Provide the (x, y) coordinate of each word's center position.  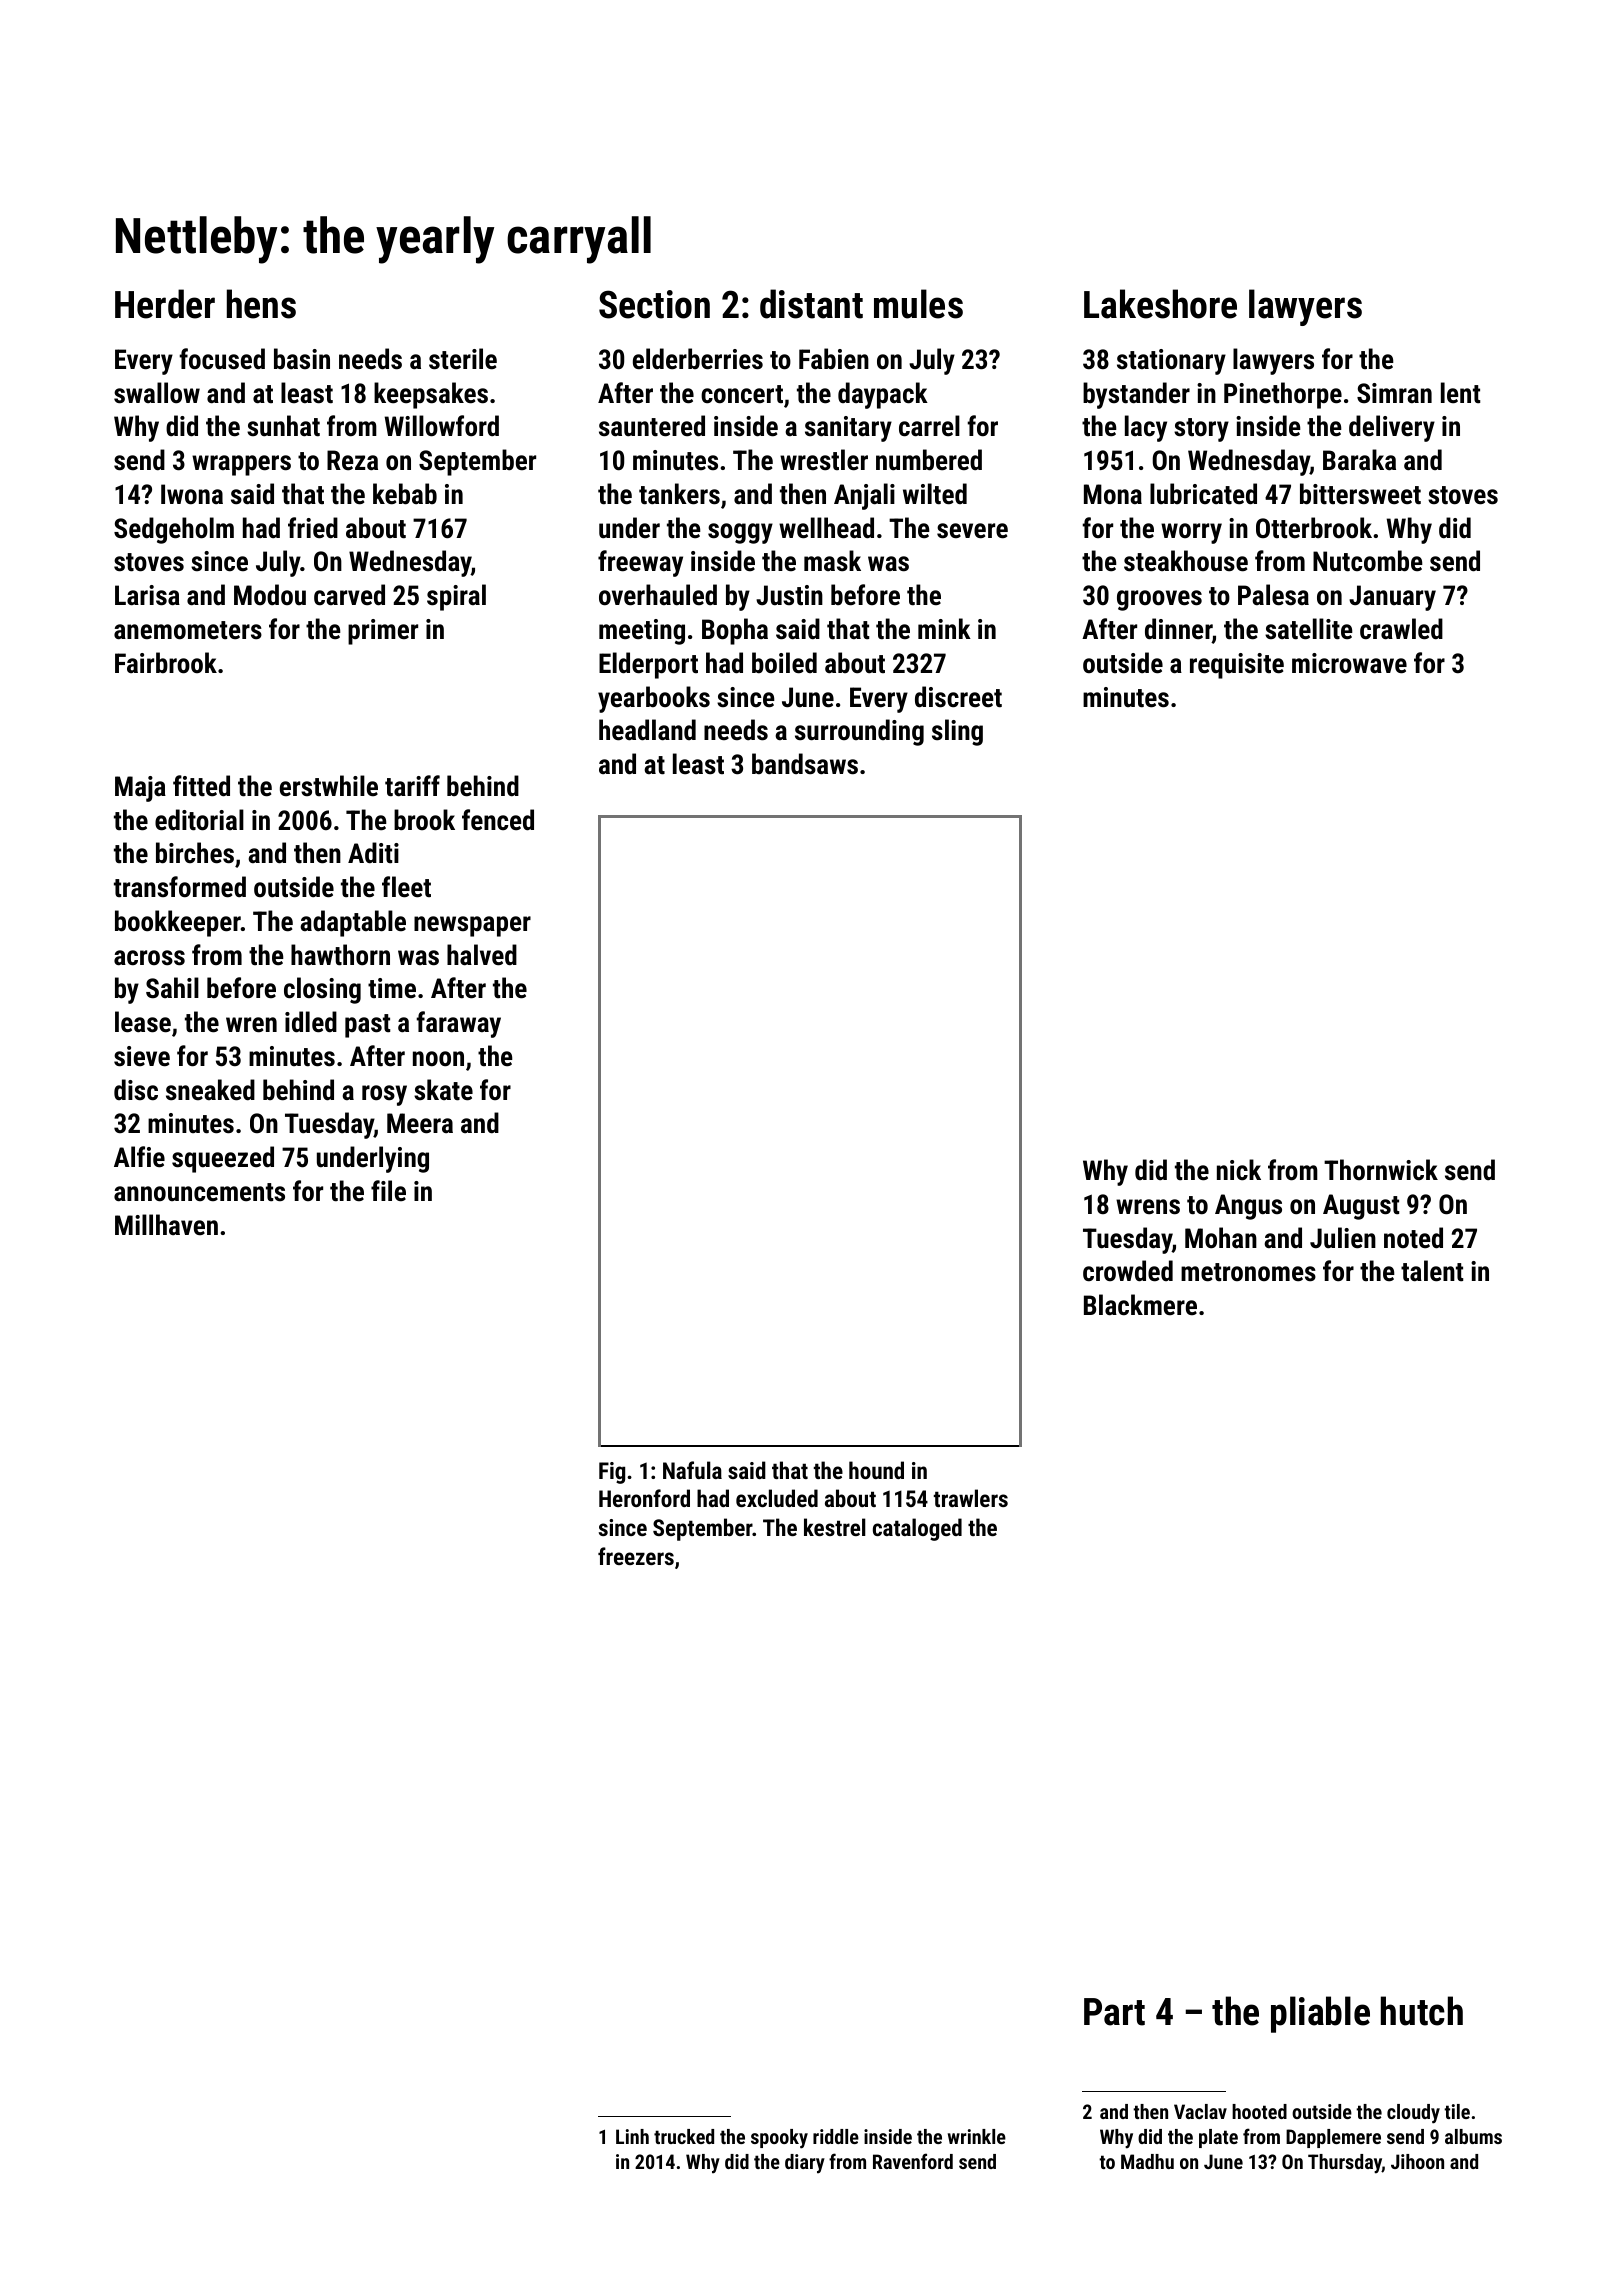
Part (1114, 2012)
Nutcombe (1368, 561)
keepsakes (431, 395)
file (388, 1190)
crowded (1128, 1271)
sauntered (652, 426)
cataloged (917, 1529)
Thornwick (1381, 1170)
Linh (632, 2136)
